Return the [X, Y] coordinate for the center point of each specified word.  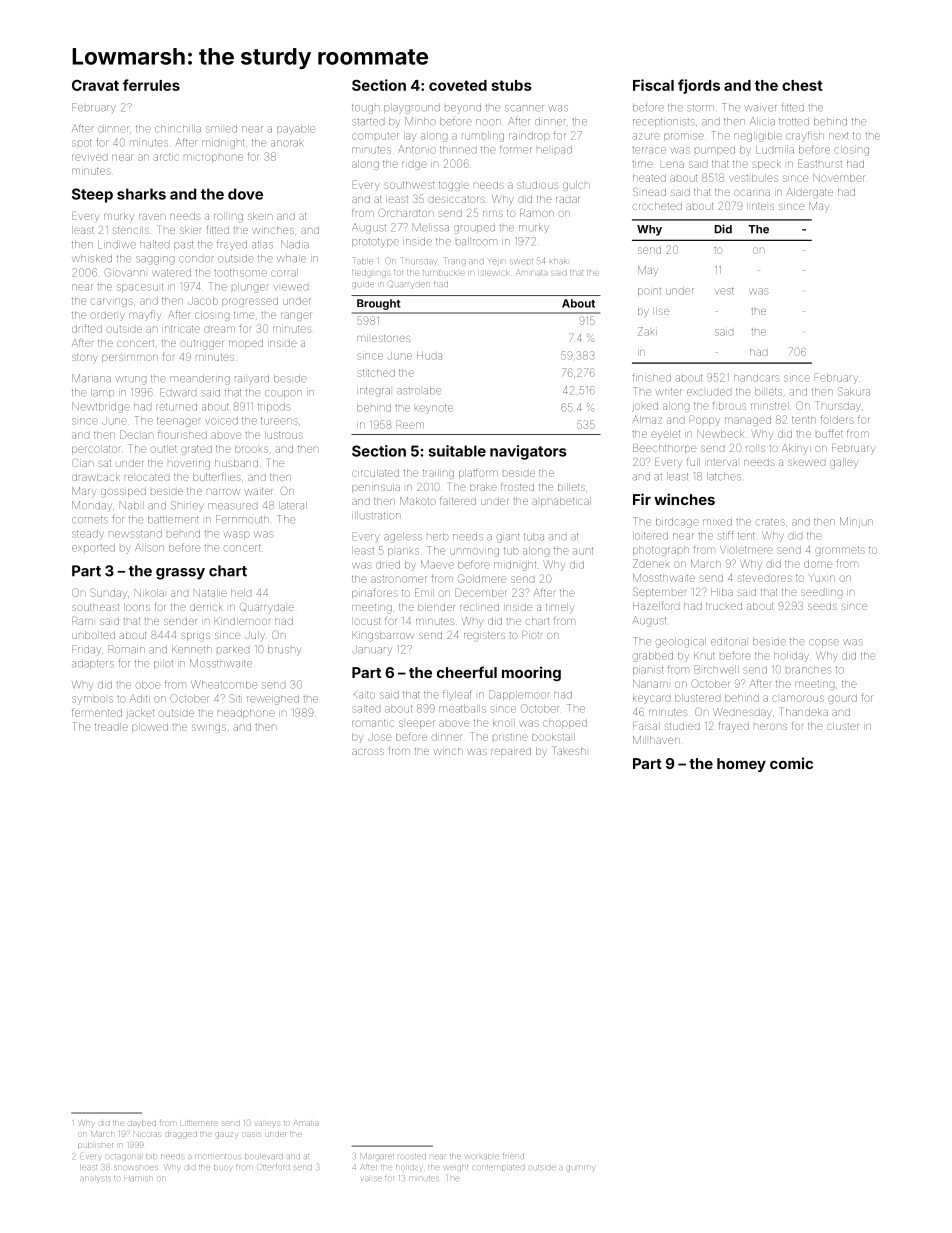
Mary [84, 492]
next [839, 136]
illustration [376, 516]
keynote [434, 409]
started [368, 122]
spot [82, 143]
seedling [821, 593]
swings [209, 728]
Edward [178, 392]
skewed [806, 463]
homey [741, 765]
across [368, 752]
